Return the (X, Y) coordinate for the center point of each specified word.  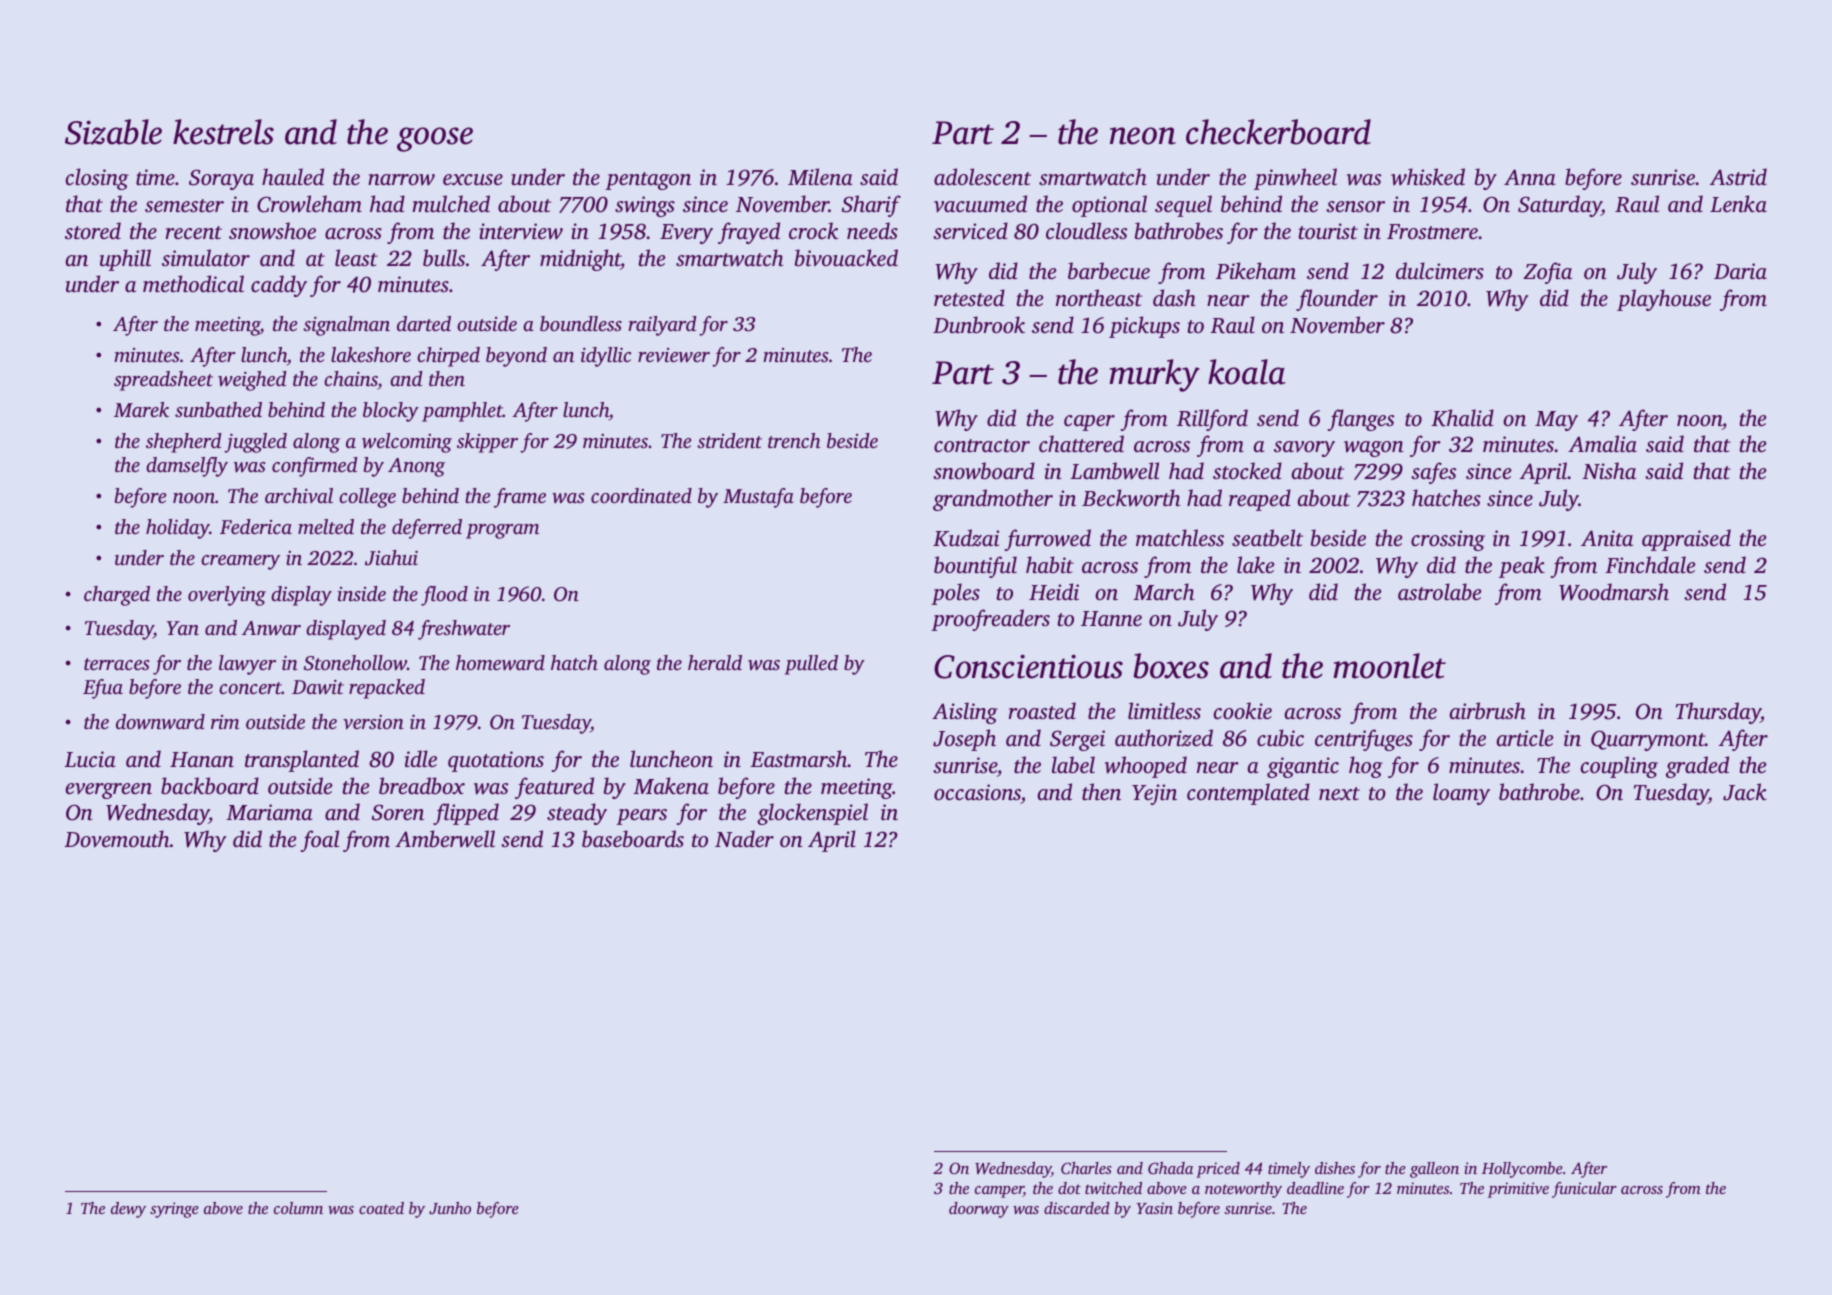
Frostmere (1432, 231)
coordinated (641, 495)
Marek (141, 409)
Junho (450, 1208)
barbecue (1109, 270)
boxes (1171, 666)
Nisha (1609, 470)
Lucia (90, 759)
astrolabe (1439, 591)
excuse (473, 179)
